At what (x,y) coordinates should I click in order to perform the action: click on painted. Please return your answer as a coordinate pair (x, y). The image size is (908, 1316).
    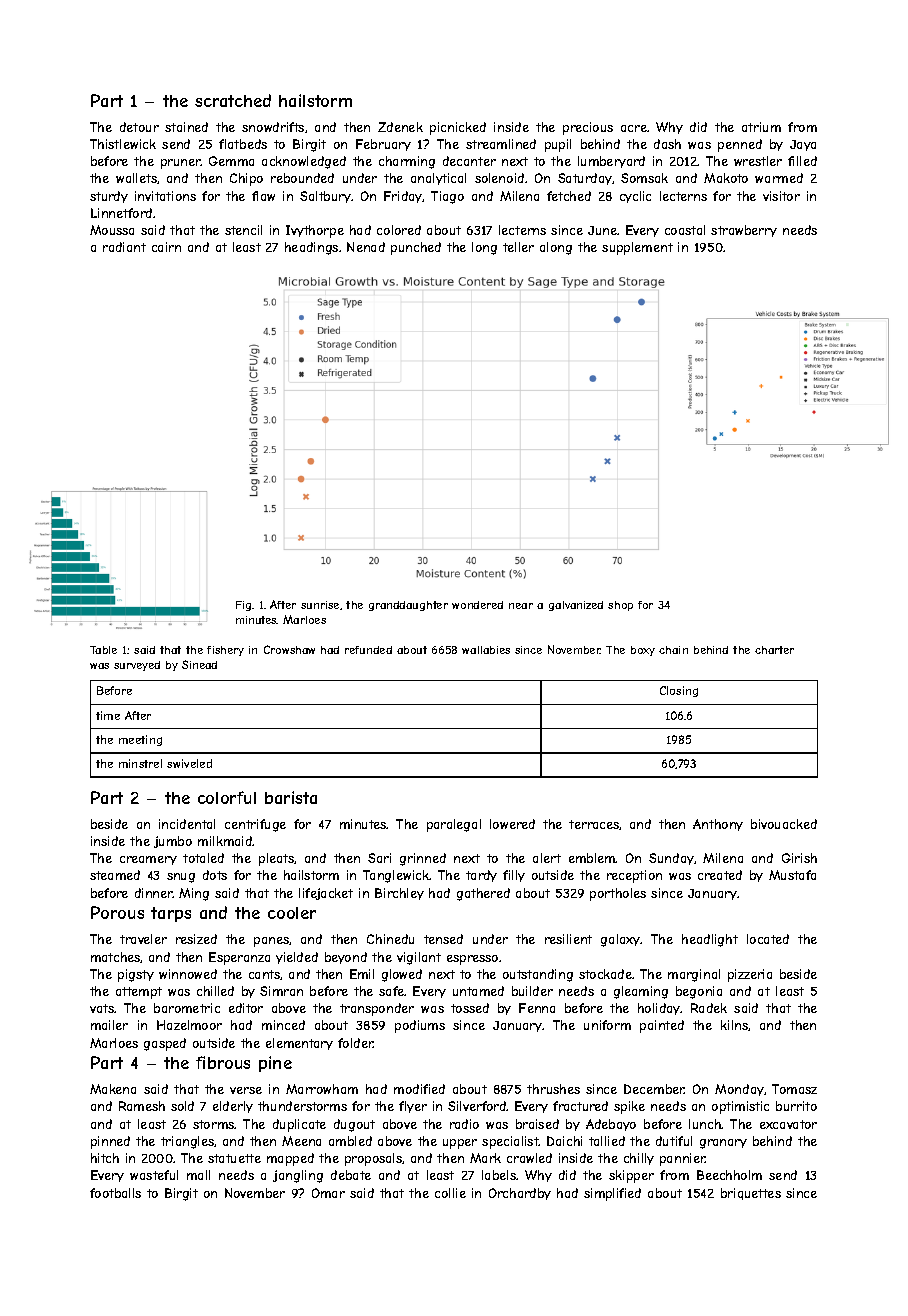
    Looking at the image, I should click on (662, 1026).
